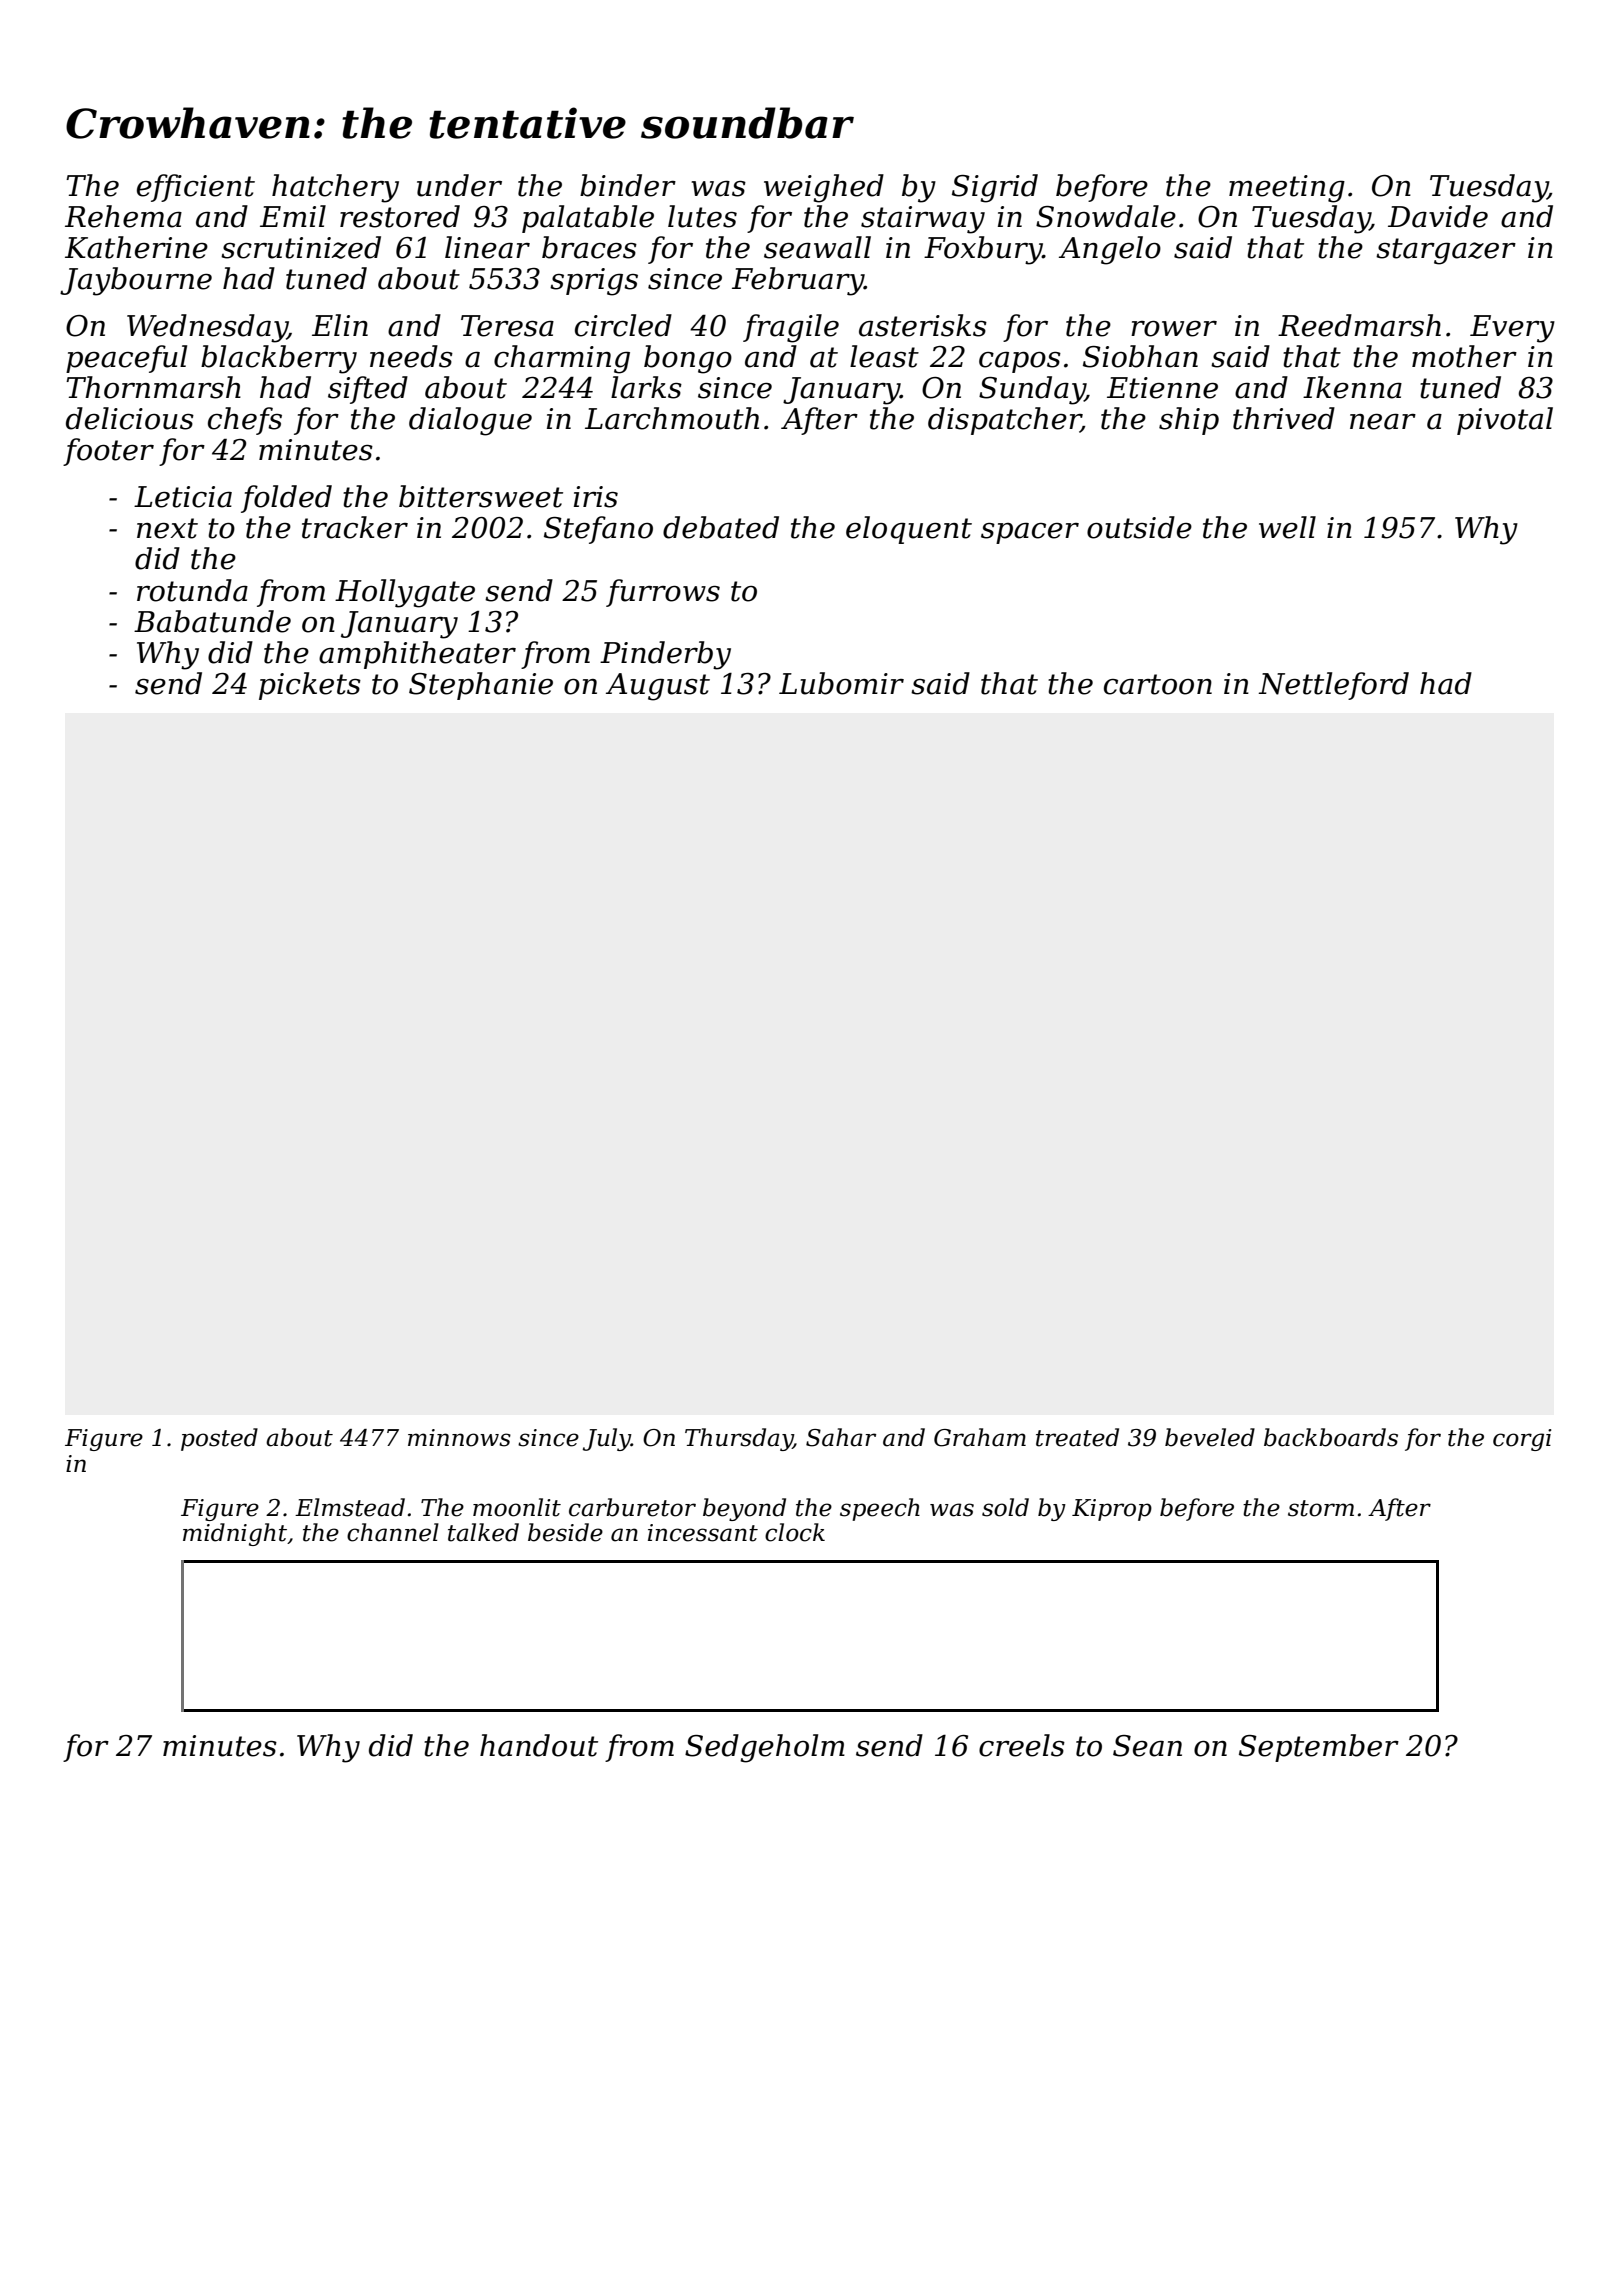  Describe the element at coordinates (1438, 216) in the screenshot. I see `Davide` at that location.
